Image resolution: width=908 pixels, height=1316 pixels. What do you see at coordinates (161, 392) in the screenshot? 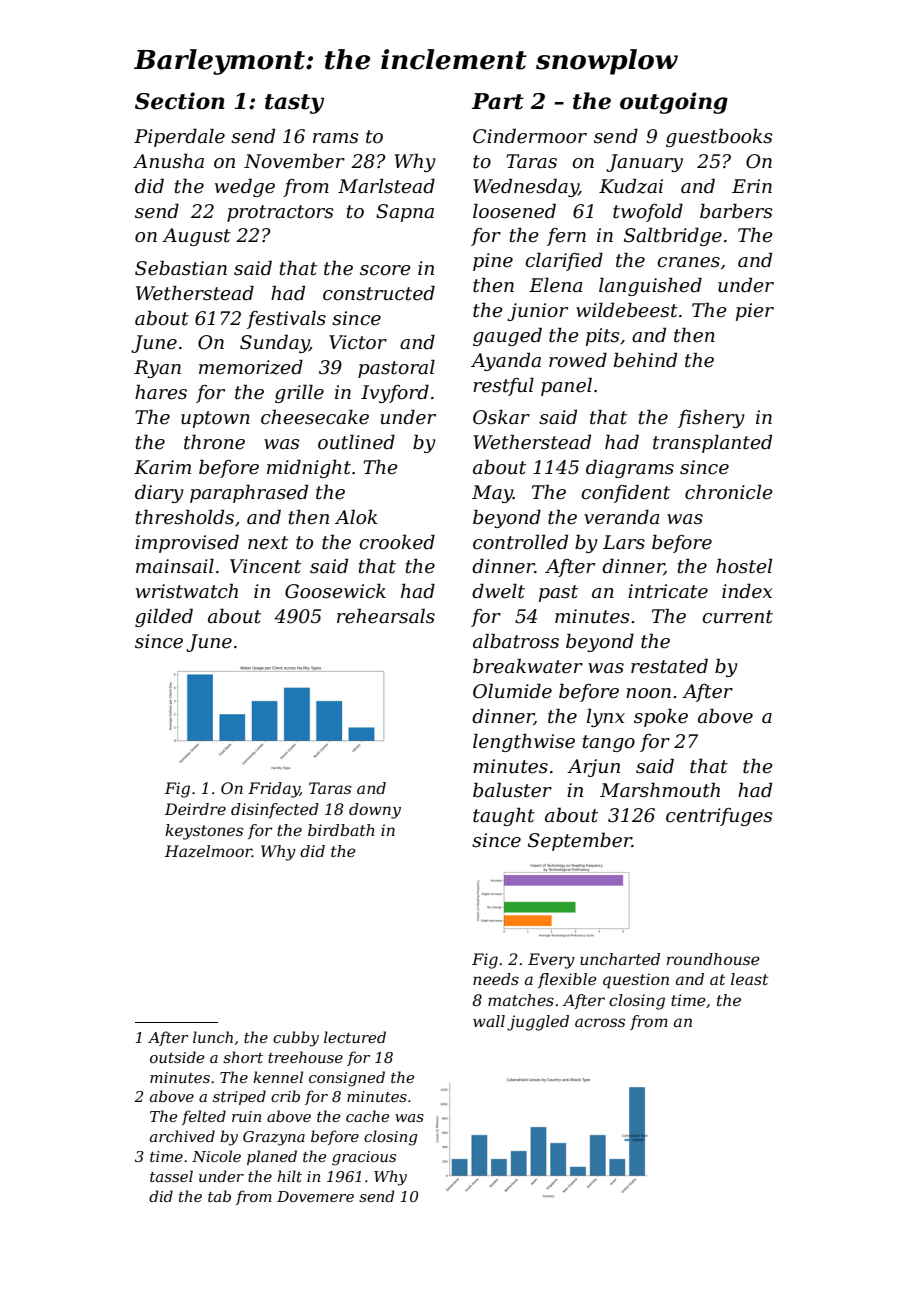
I see `hares` at bounding box center [161, 392].
